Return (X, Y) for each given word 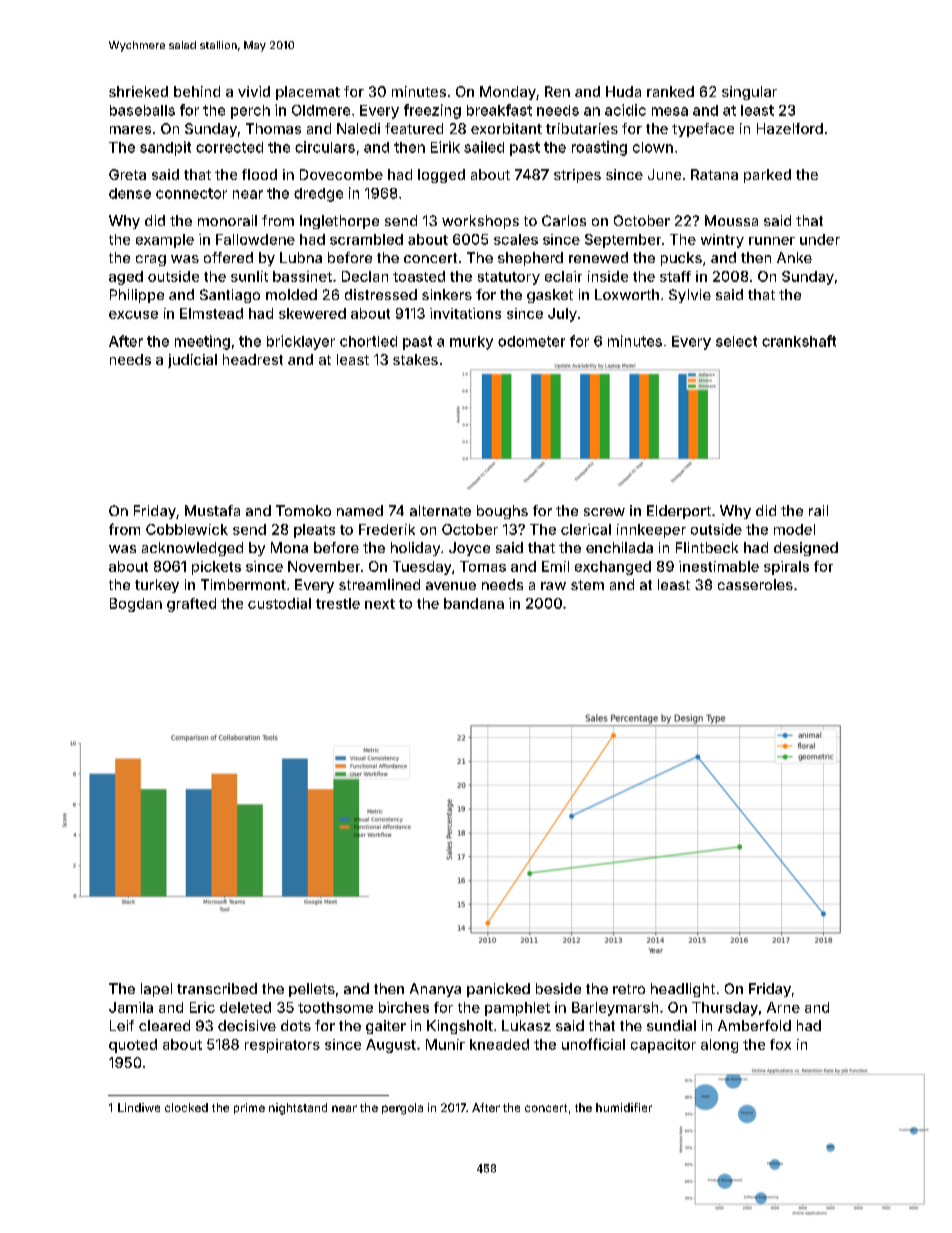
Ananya (435, 990)
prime (249, 1108)
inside (608, 276)
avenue (451, 586)
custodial (279, 603)
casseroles (755, 584)
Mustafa (212, 510)
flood (259, 174)
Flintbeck (707, 547)
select (736, 341)
